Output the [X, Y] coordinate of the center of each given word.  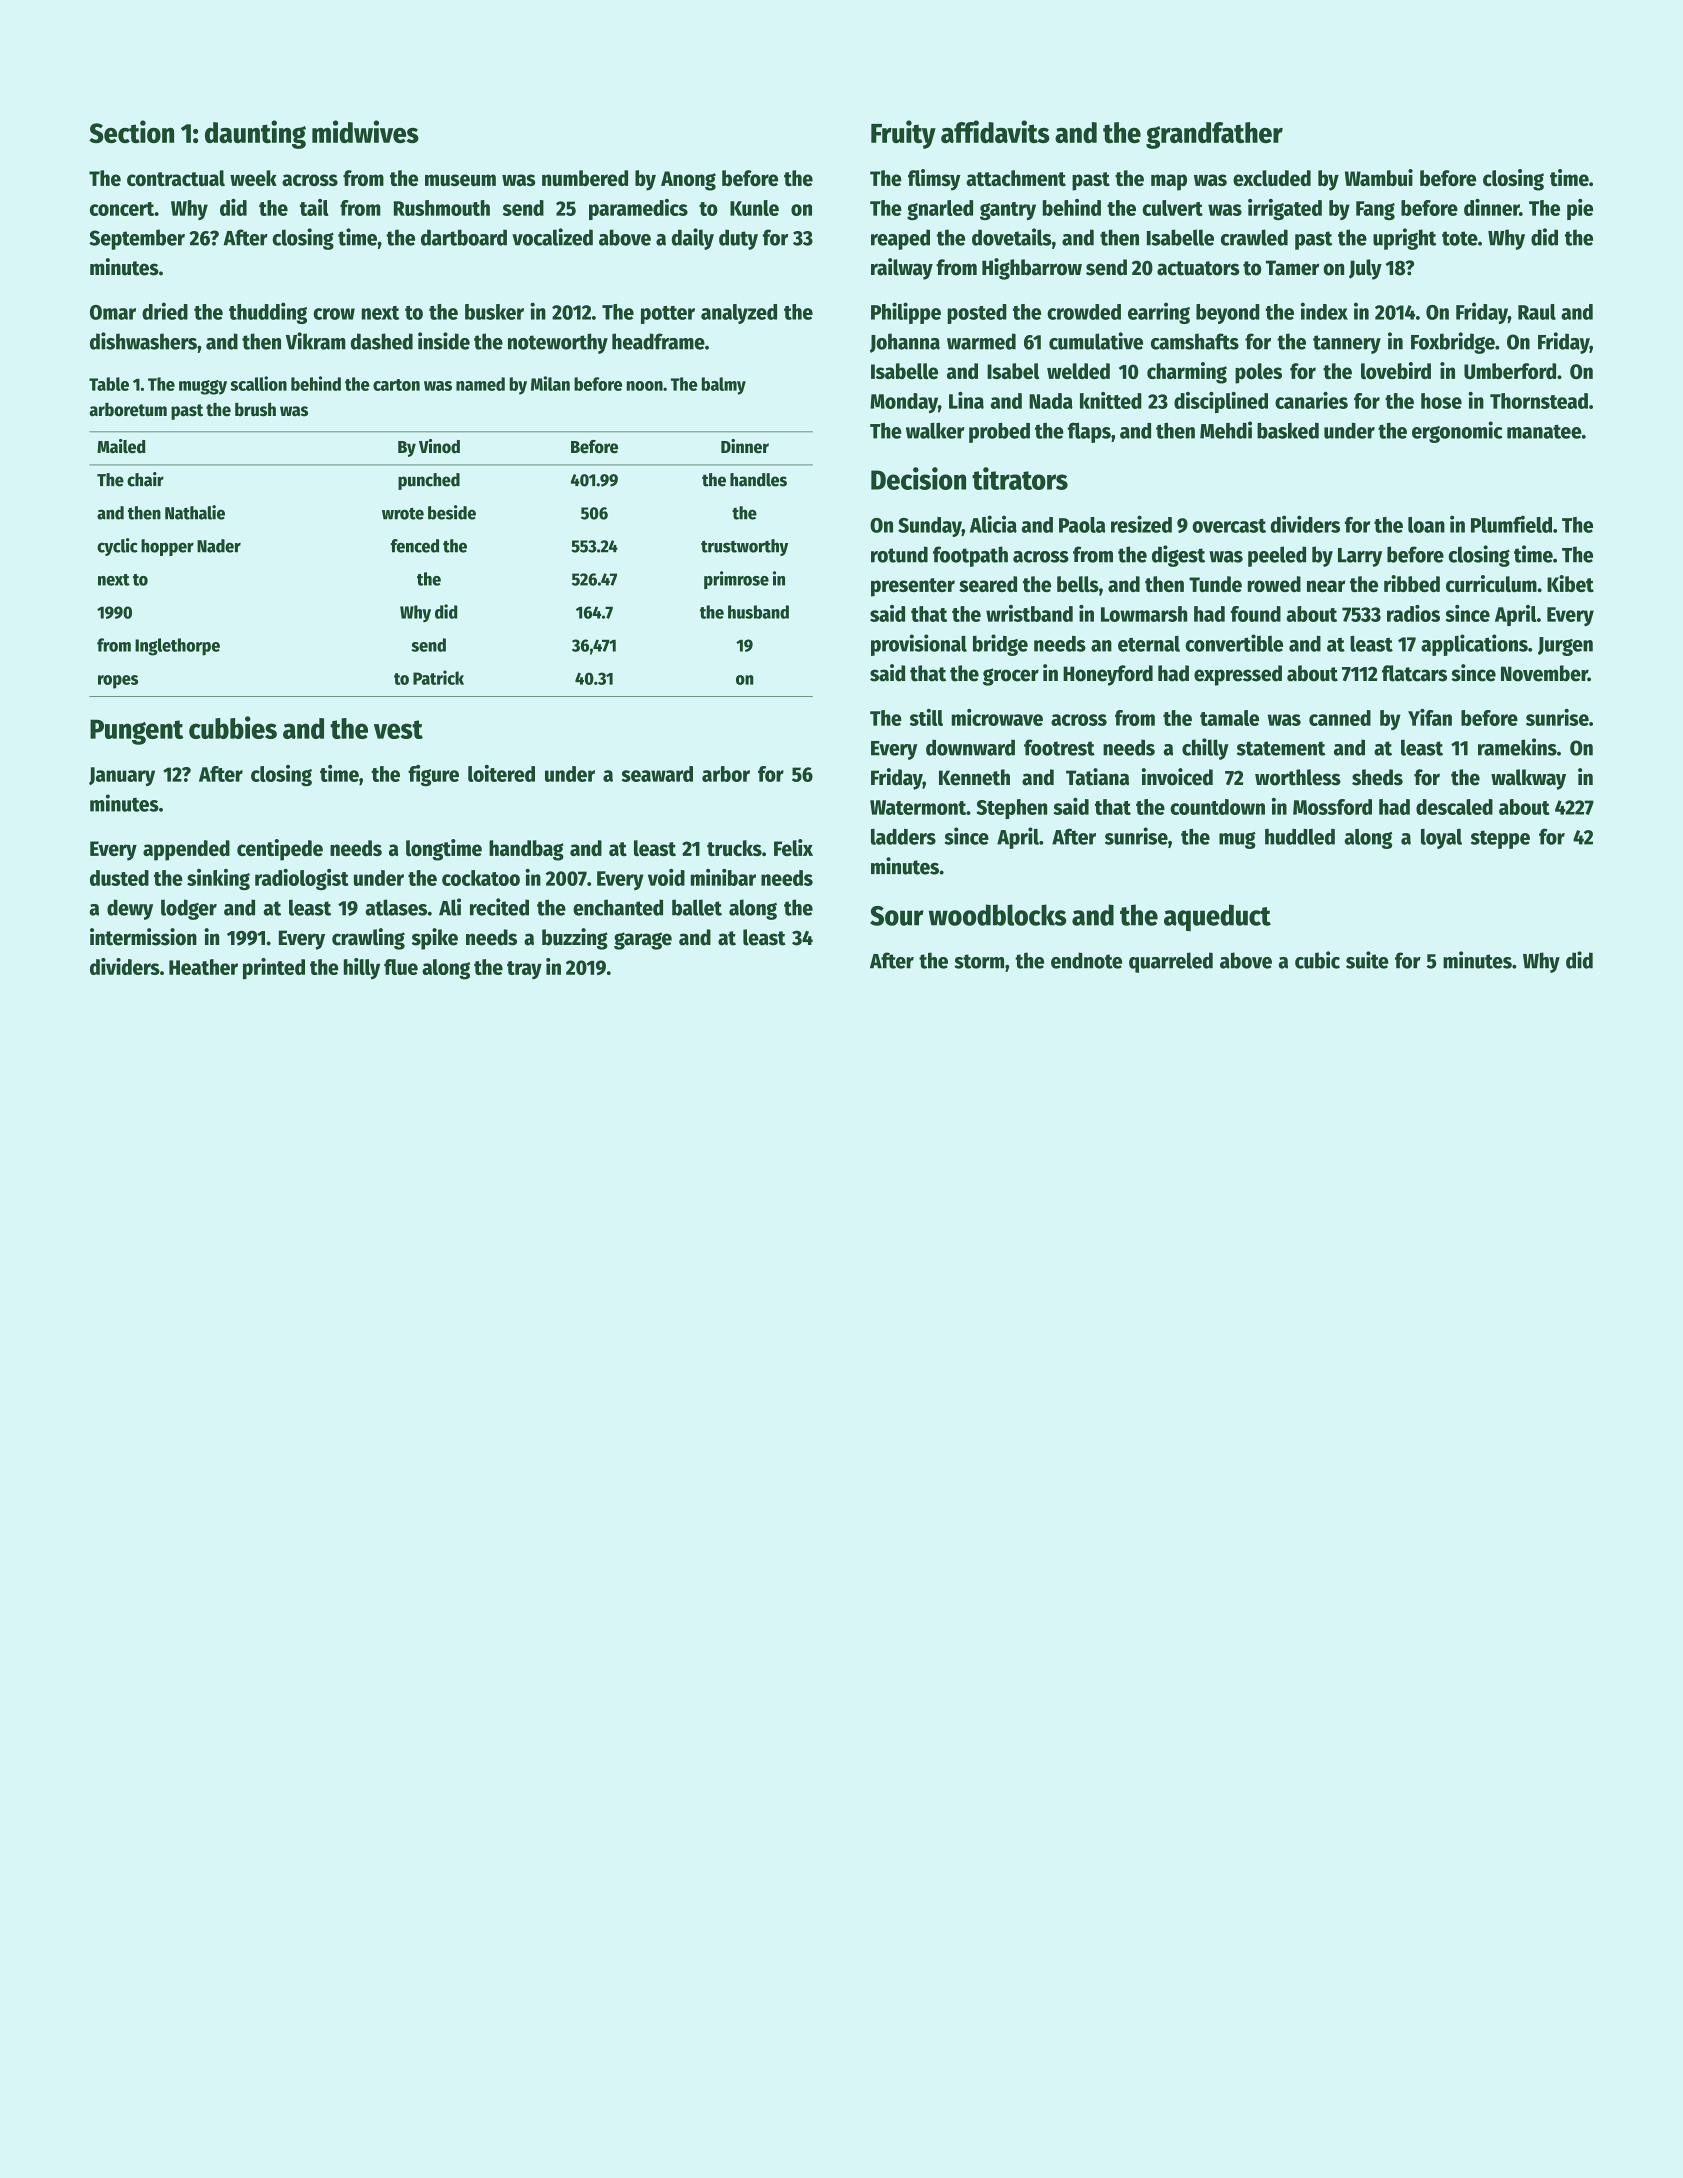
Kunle [754, 208]
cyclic [117, 547]
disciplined [1221, 402]
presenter [913, 587]
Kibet [1570, 583]
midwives [365, 131]
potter [668, 315]
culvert [1172, 208]
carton [396, 385]
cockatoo [481, 878]
